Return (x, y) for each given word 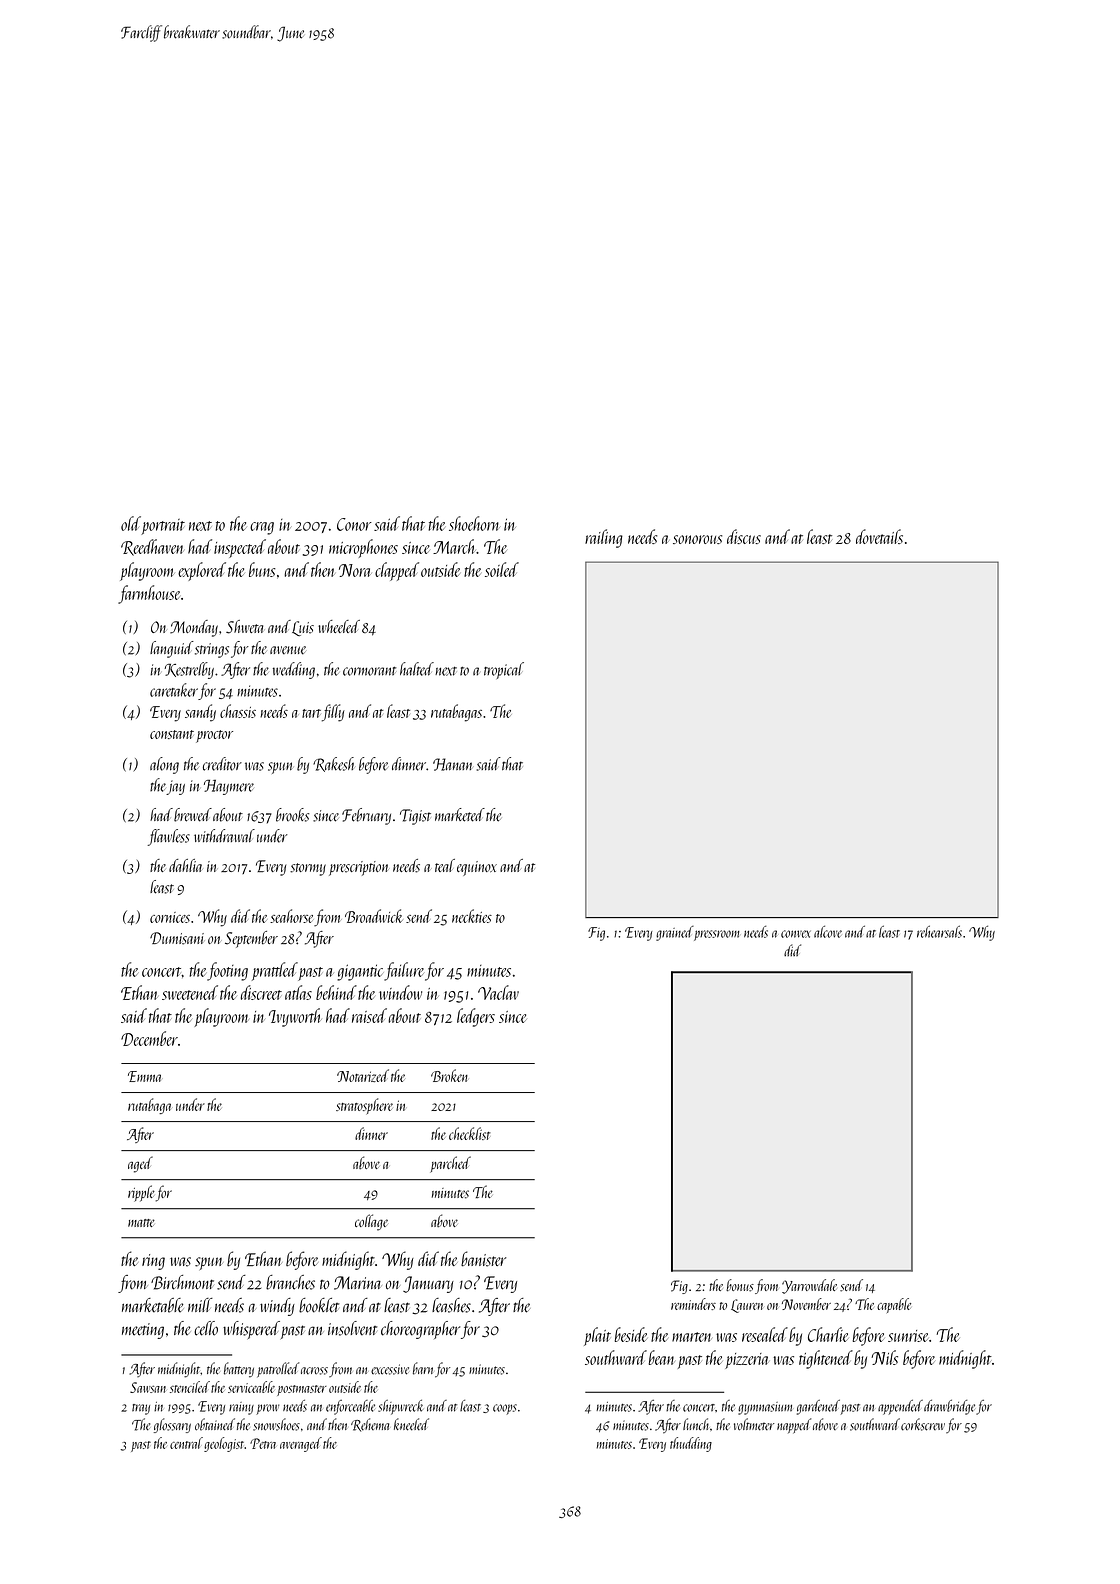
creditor (222, 764)
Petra (263, 1443)
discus (744, 536)
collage (371, 1222)
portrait (163, 527)
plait (597, 1336)
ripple (141, 1193)
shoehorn (474, 523)
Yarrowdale (809, 1286)
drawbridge (949, 1407)
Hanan (452, 764)
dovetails (879, 536)
